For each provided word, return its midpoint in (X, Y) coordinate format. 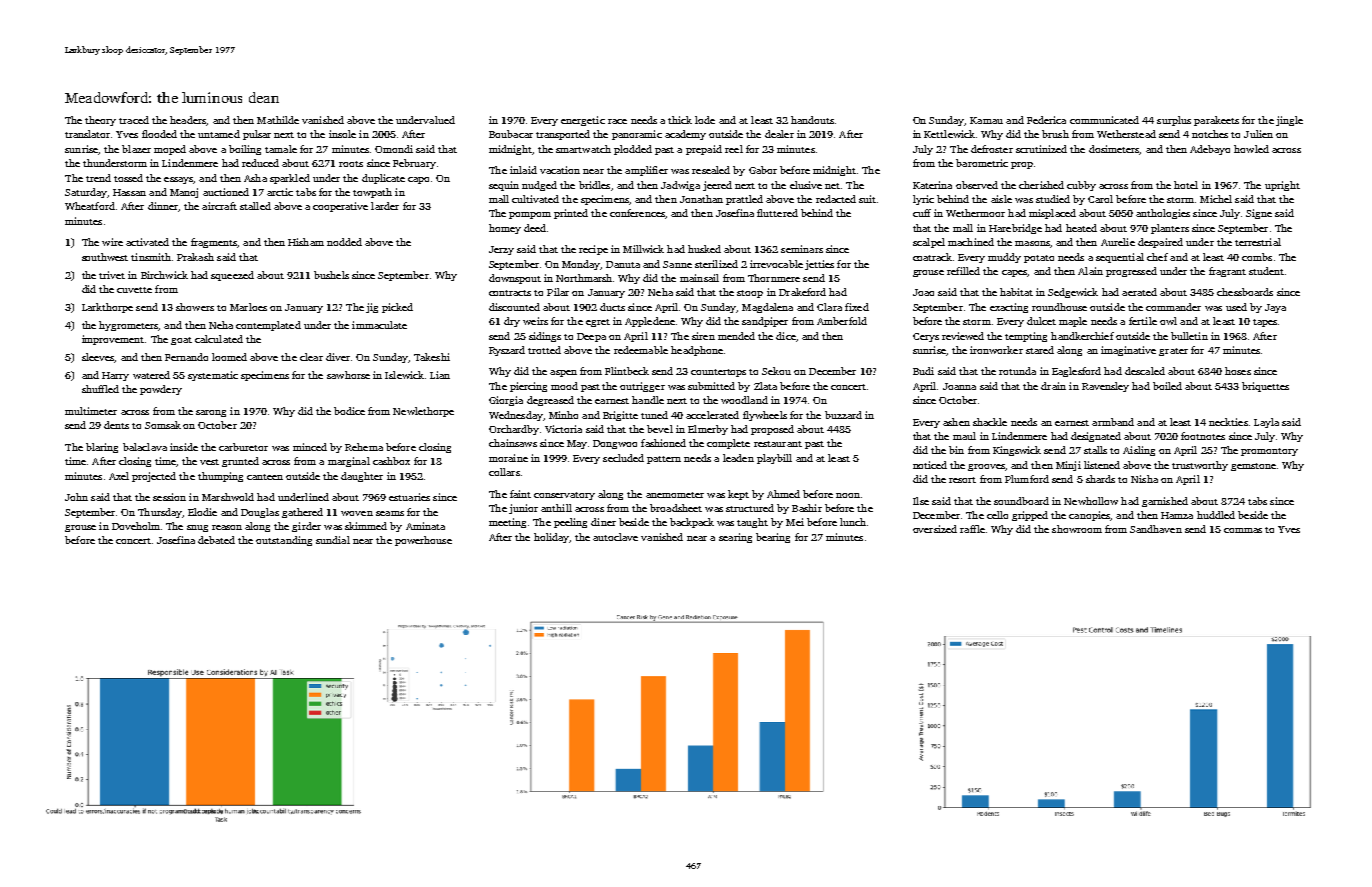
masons (1032, 243)
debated (216, 540)
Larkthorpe (107, 308)
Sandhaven (1156, 529)
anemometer (675, 495)
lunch (853, 522)
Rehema (364, 447)
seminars (802, 249)
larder (385, 206)
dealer (779, 134)
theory (100, 121)
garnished (1165, 502)
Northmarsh (584, 278)
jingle (1289, 121)
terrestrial (1258, 242)
